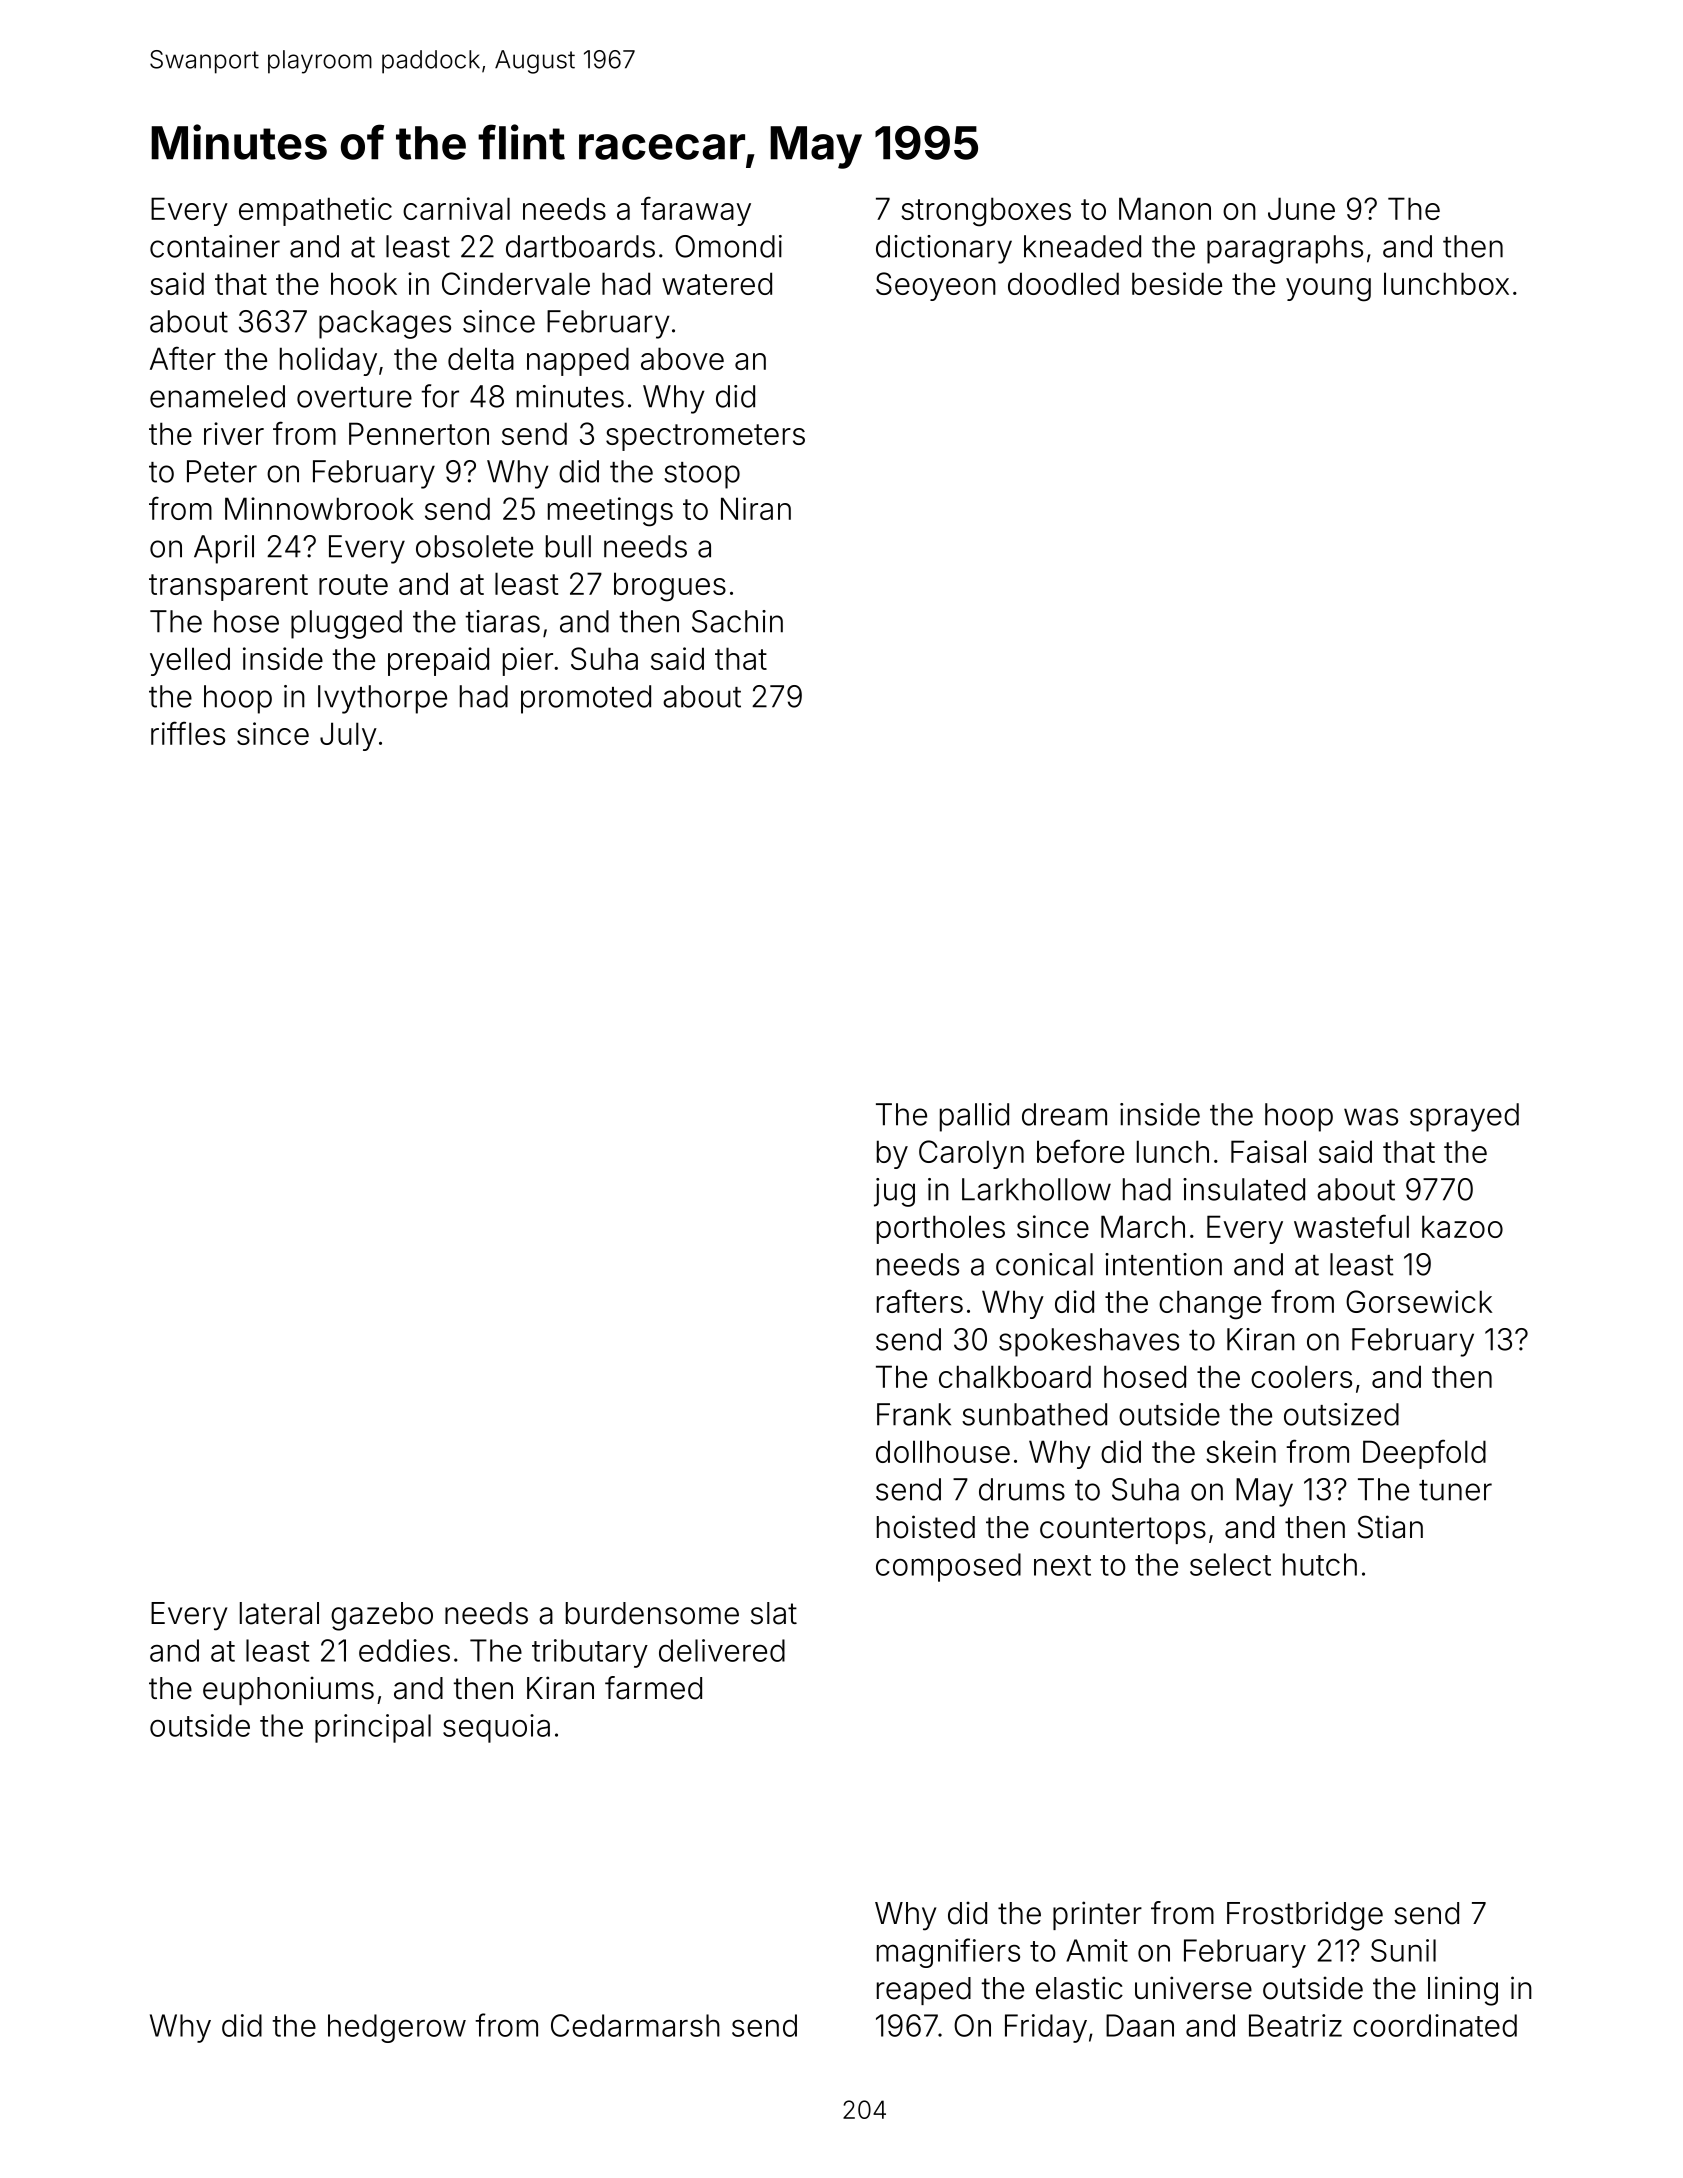 The width and height of the page is (1683, 2178). What do you see at coordinates (328, 361) in the page?
I see `holiday` at bounding box center [328, 361].
